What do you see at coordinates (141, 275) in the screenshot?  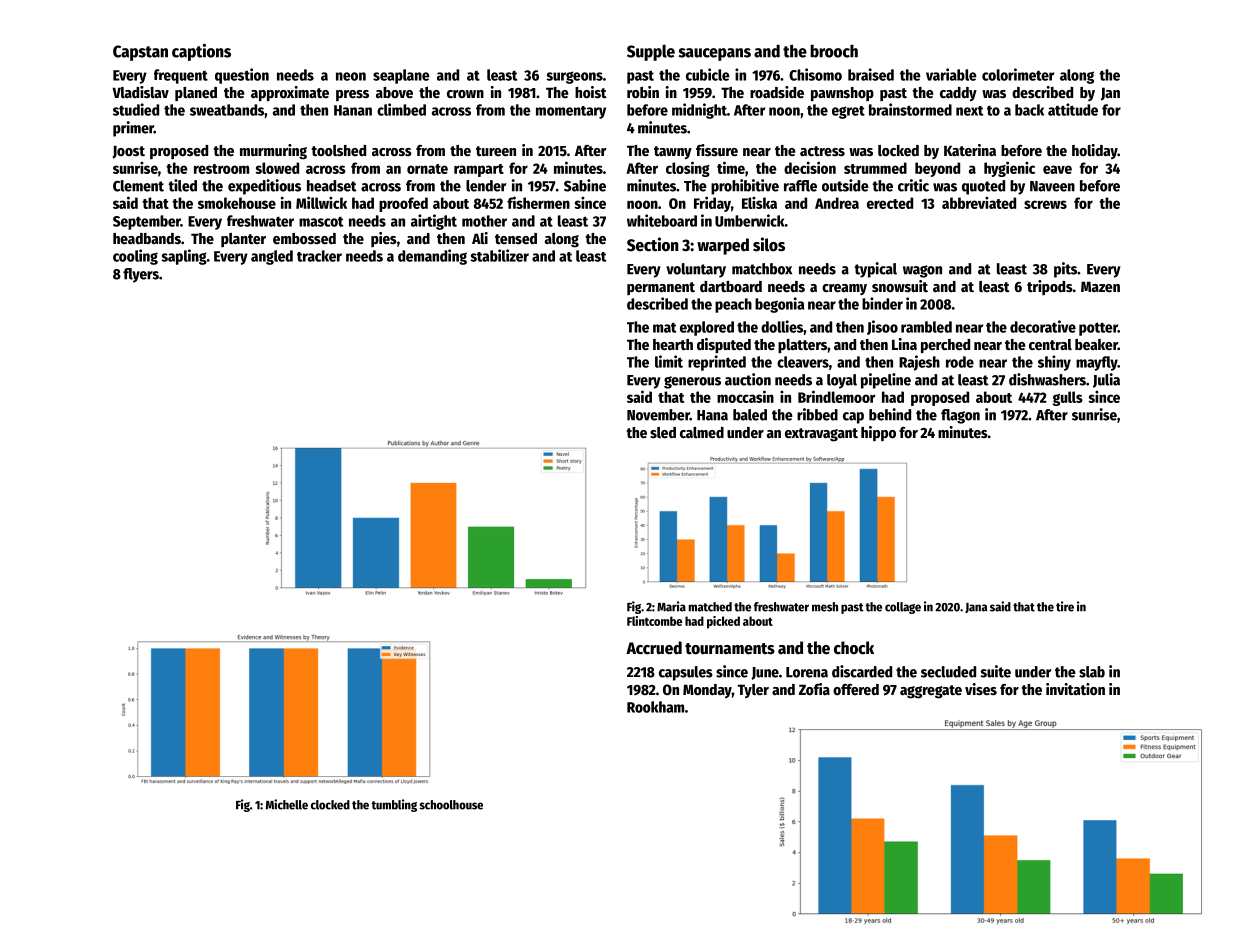 I see `flyers` at bounding box center [141, 275].
